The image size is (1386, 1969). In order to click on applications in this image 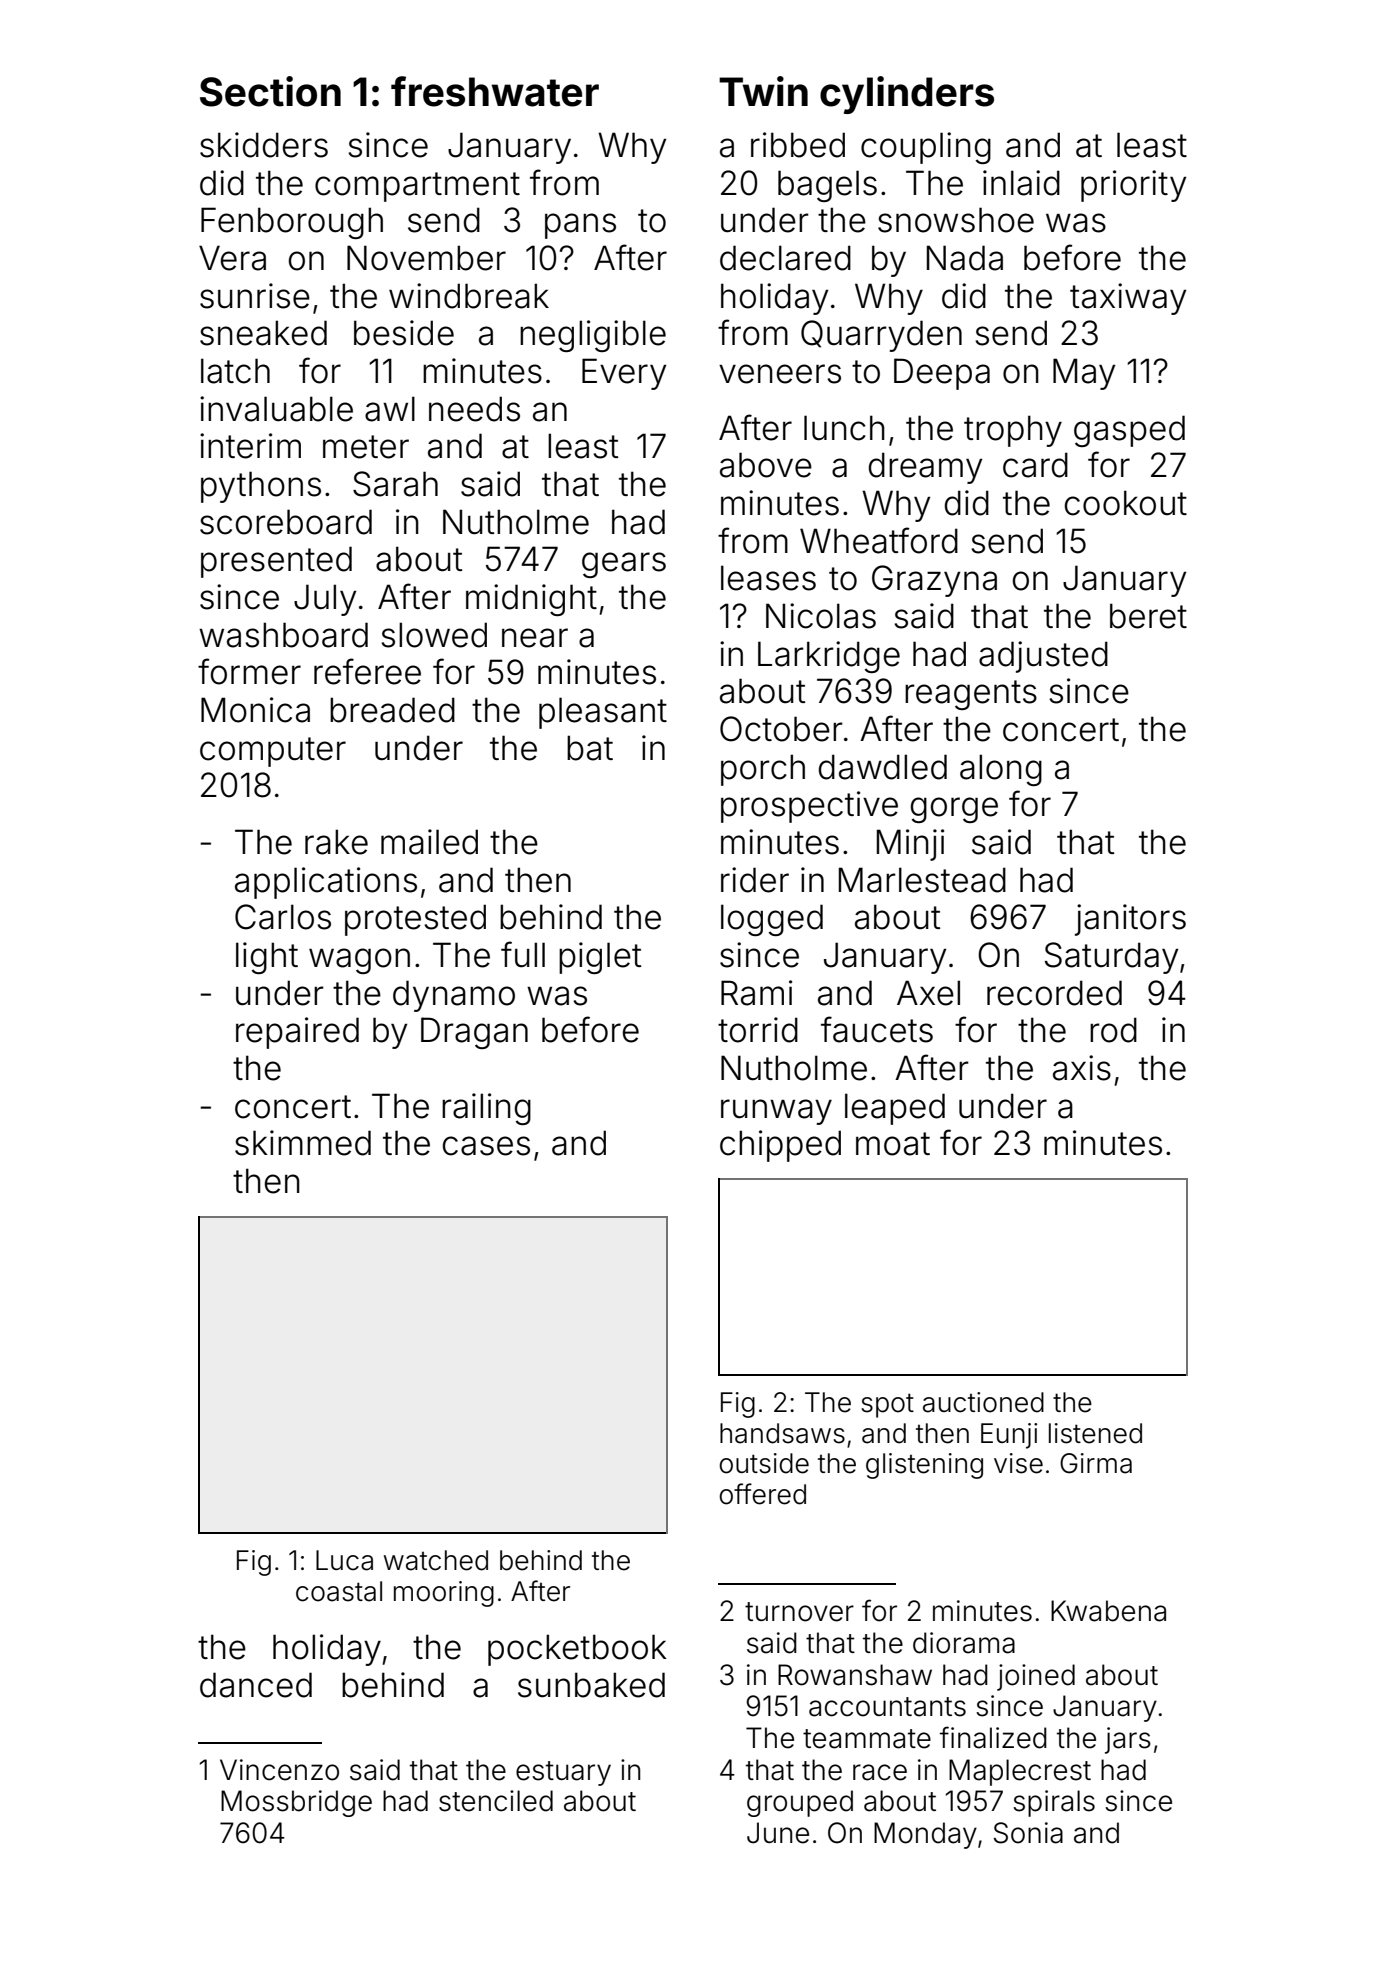, I will do `click(326, 883)`.
